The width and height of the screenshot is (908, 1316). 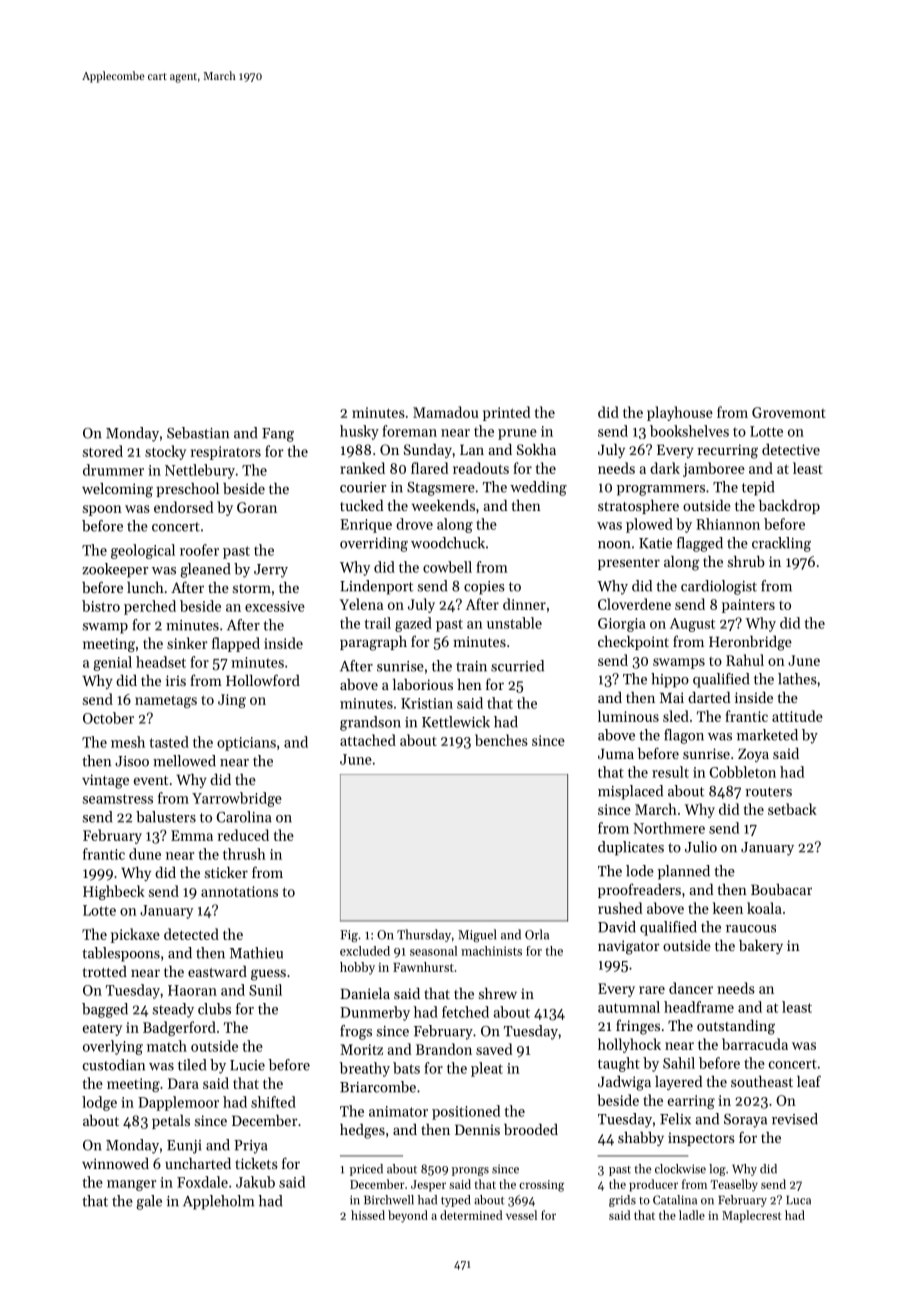 I want to click on bakery, so click(x=761, y=947).
